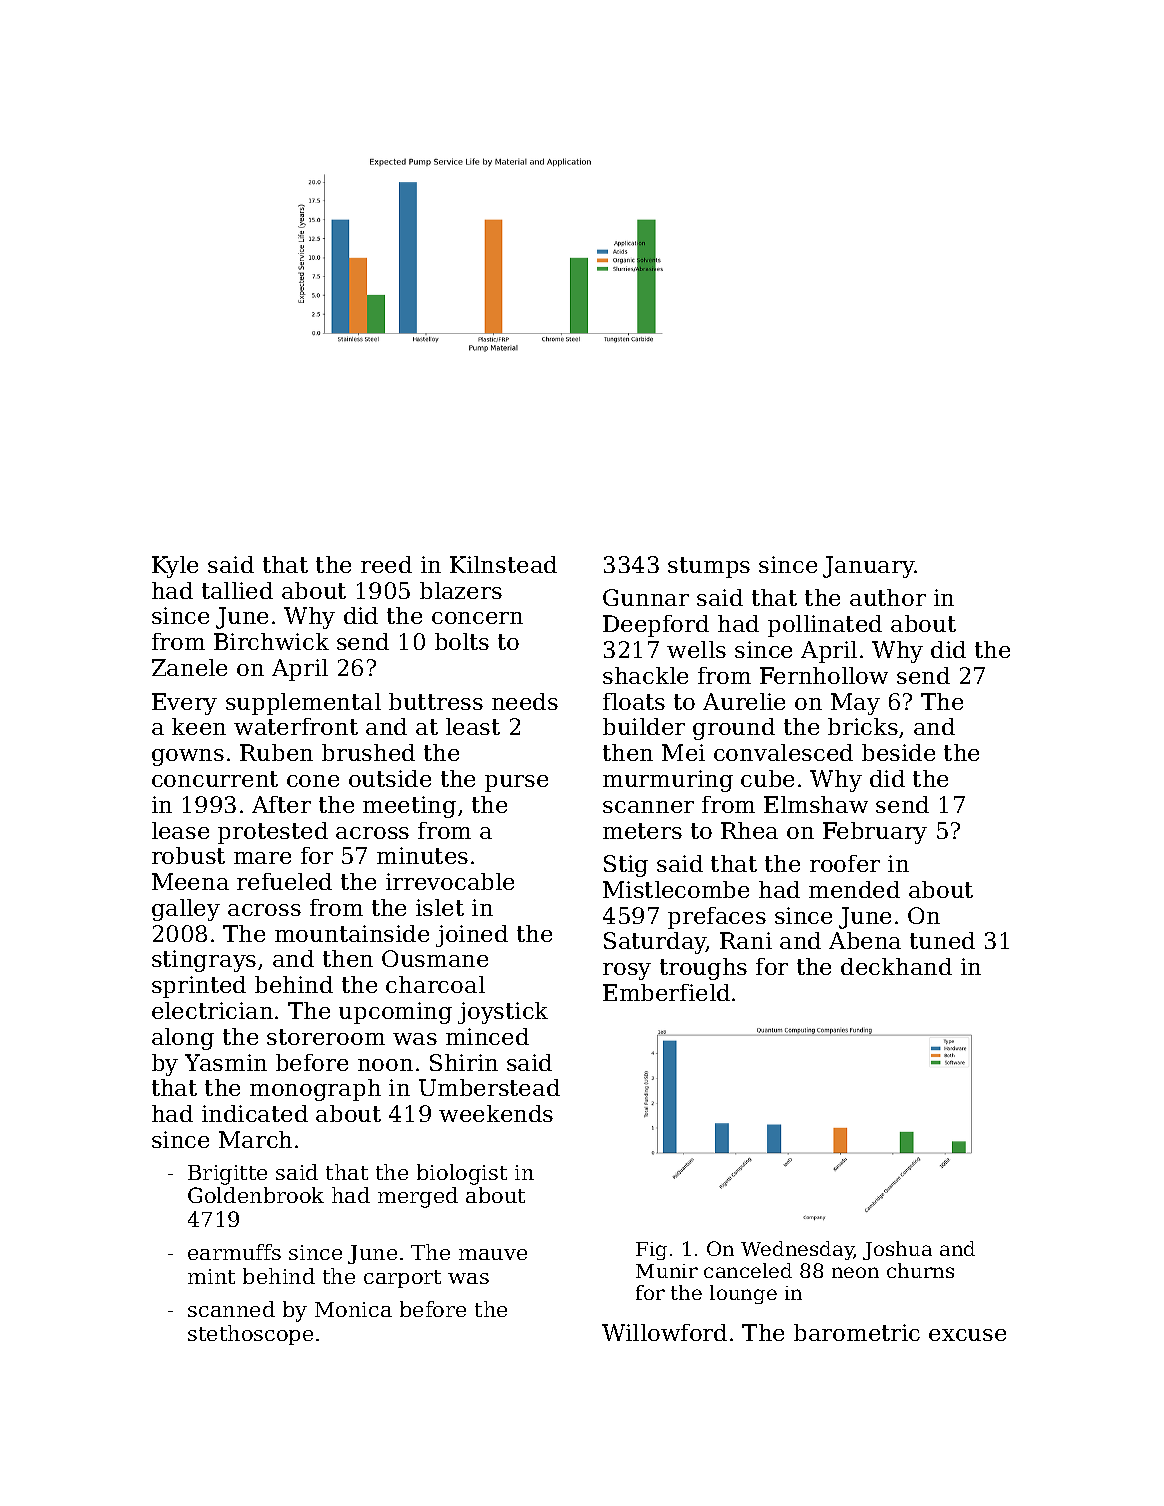 The height and width of the screenshot is (1506, 1164). I want to click on mint, so click(211, 1276).
